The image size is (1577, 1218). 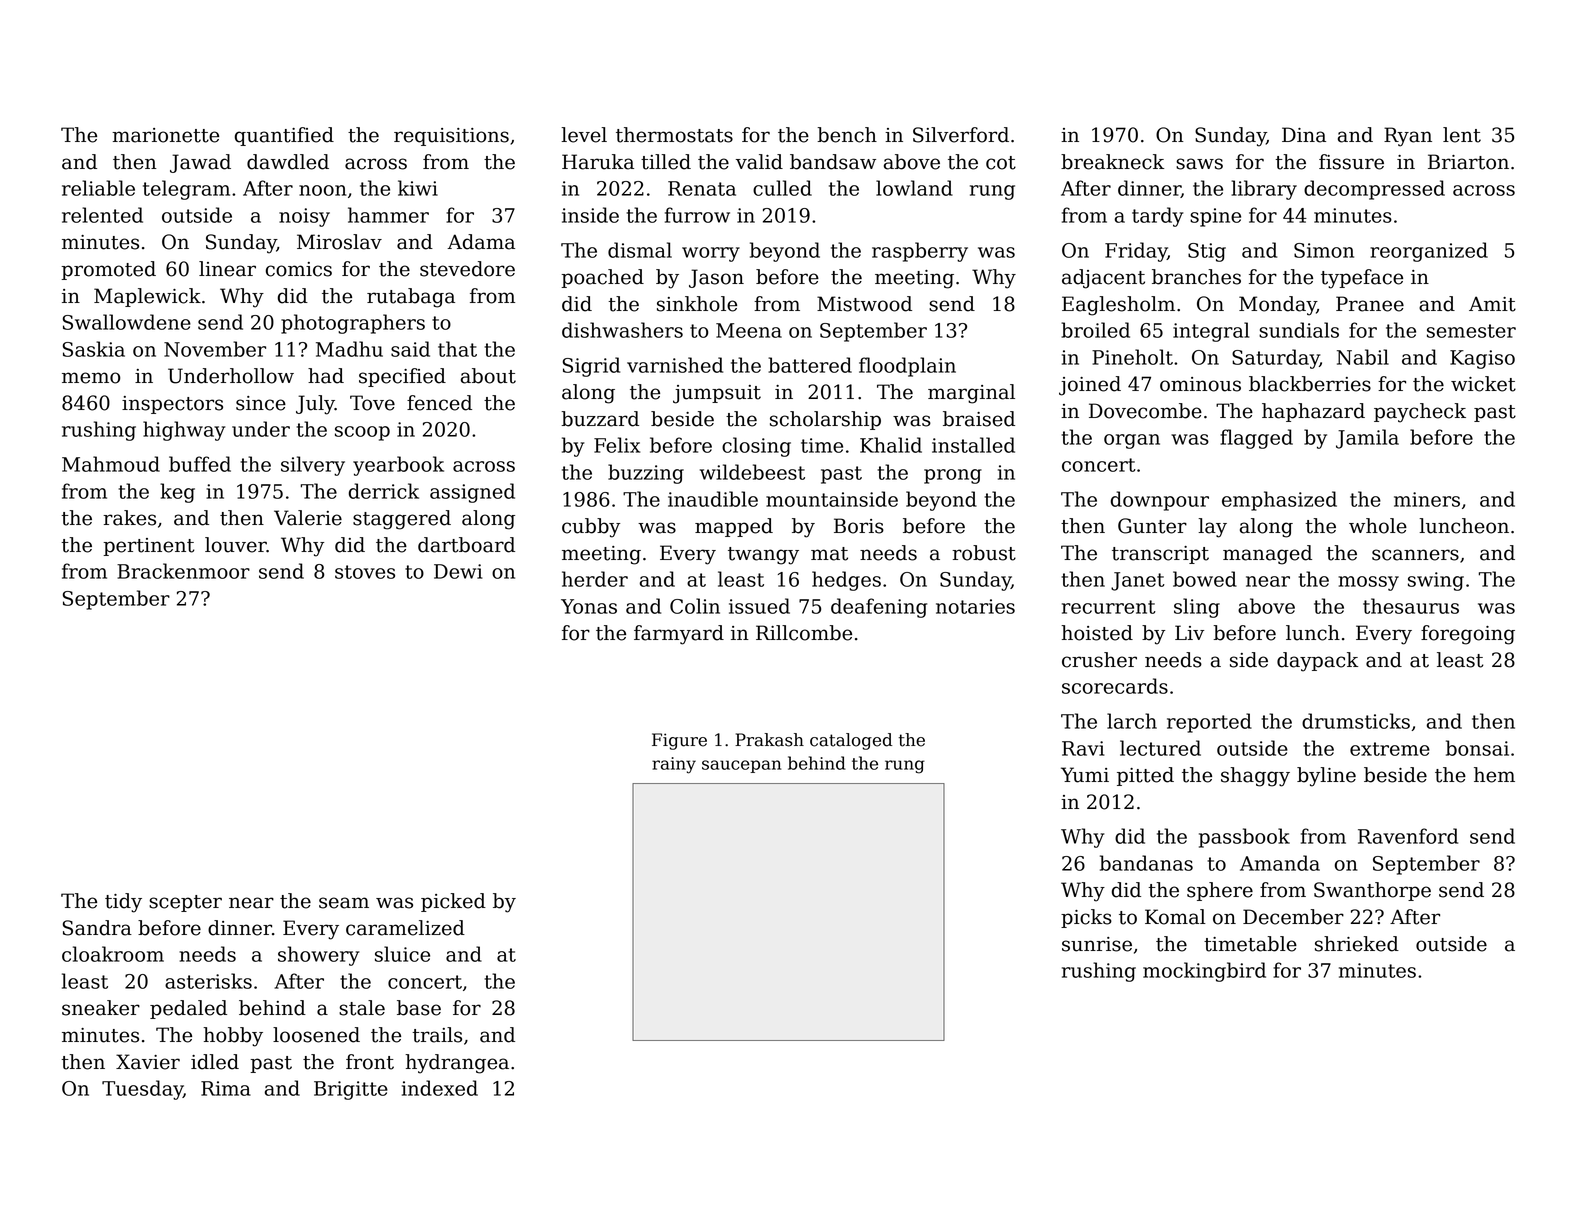 What do you see at coordinates (914, 188) in the page?
I see `lowland` at bounding box center [914, 188].
